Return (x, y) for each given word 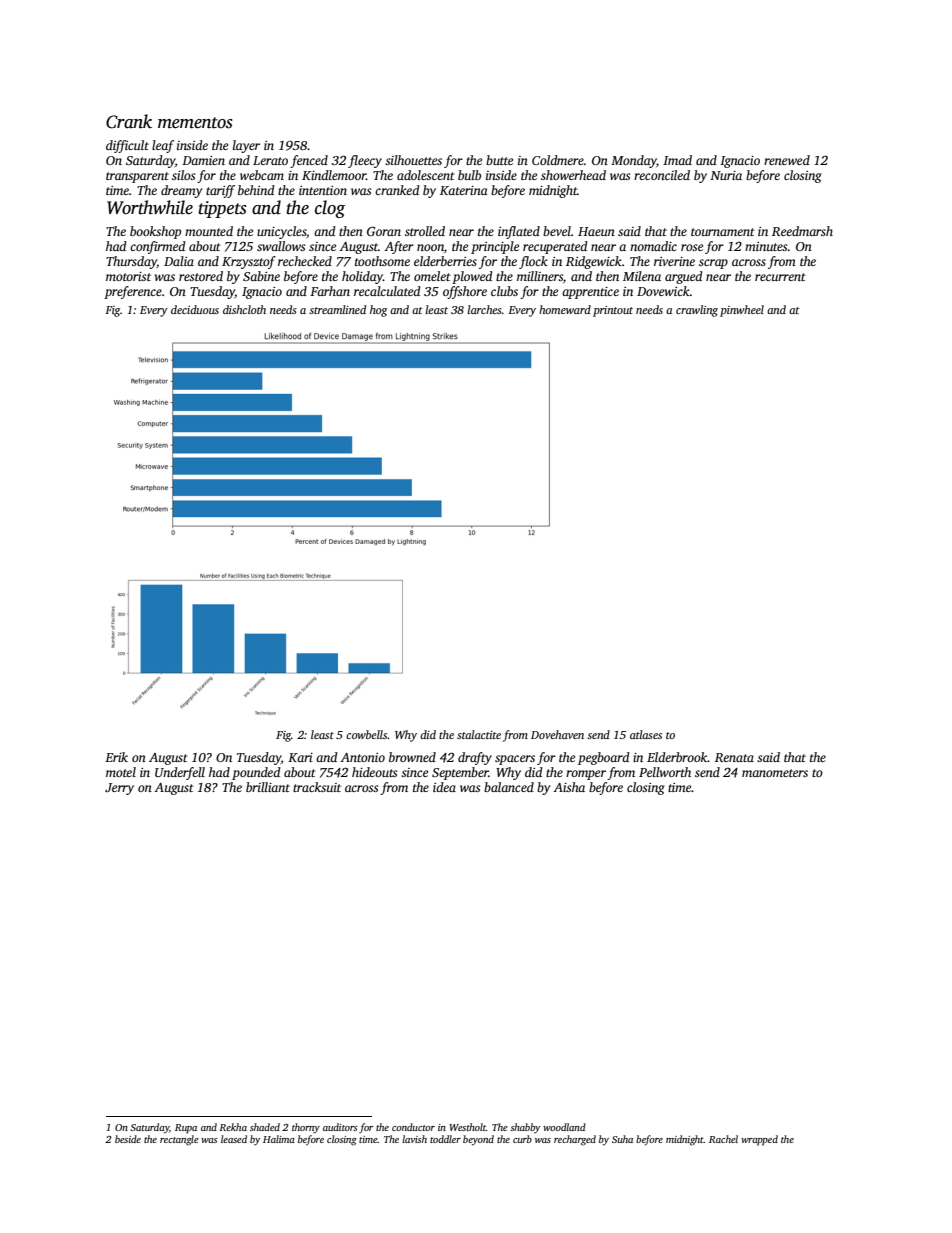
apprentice (590, 293)
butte (499, 160)
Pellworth (665, 772)
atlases (646, 734)
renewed (787, 160)
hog (378, 311)
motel (121, 772)
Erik (116, 757)
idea (444, 787)
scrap (713, 264)
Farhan (330, 291)
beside (128, 1139)
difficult (127, 146)
